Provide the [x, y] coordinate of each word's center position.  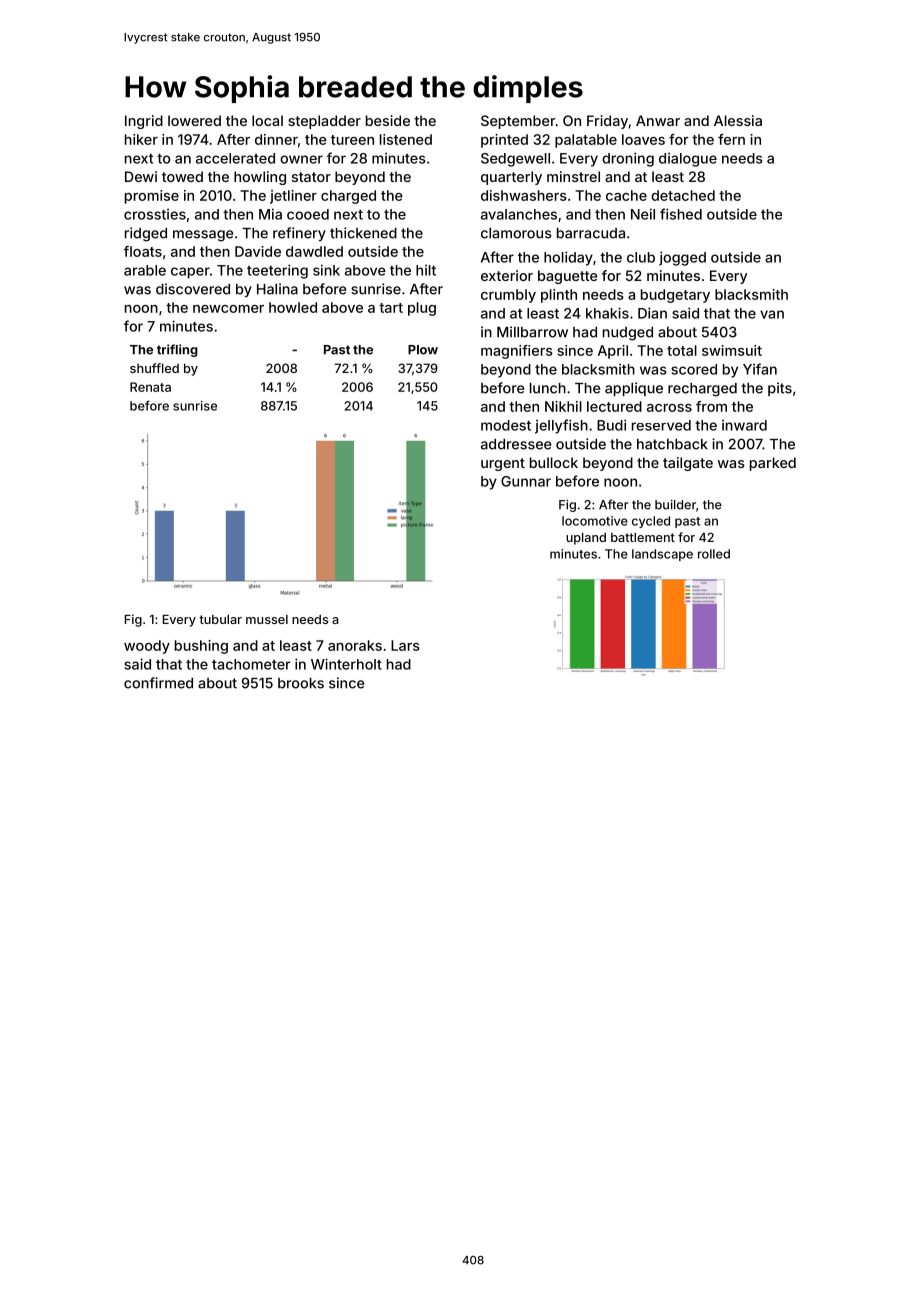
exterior [507, 275]
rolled [714, 554]
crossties [155, 214]
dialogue [688, 160]
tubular [220, 619]
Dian [652, 313]
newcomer [228, 309]
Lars [405, 645]
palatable [586, 141]
